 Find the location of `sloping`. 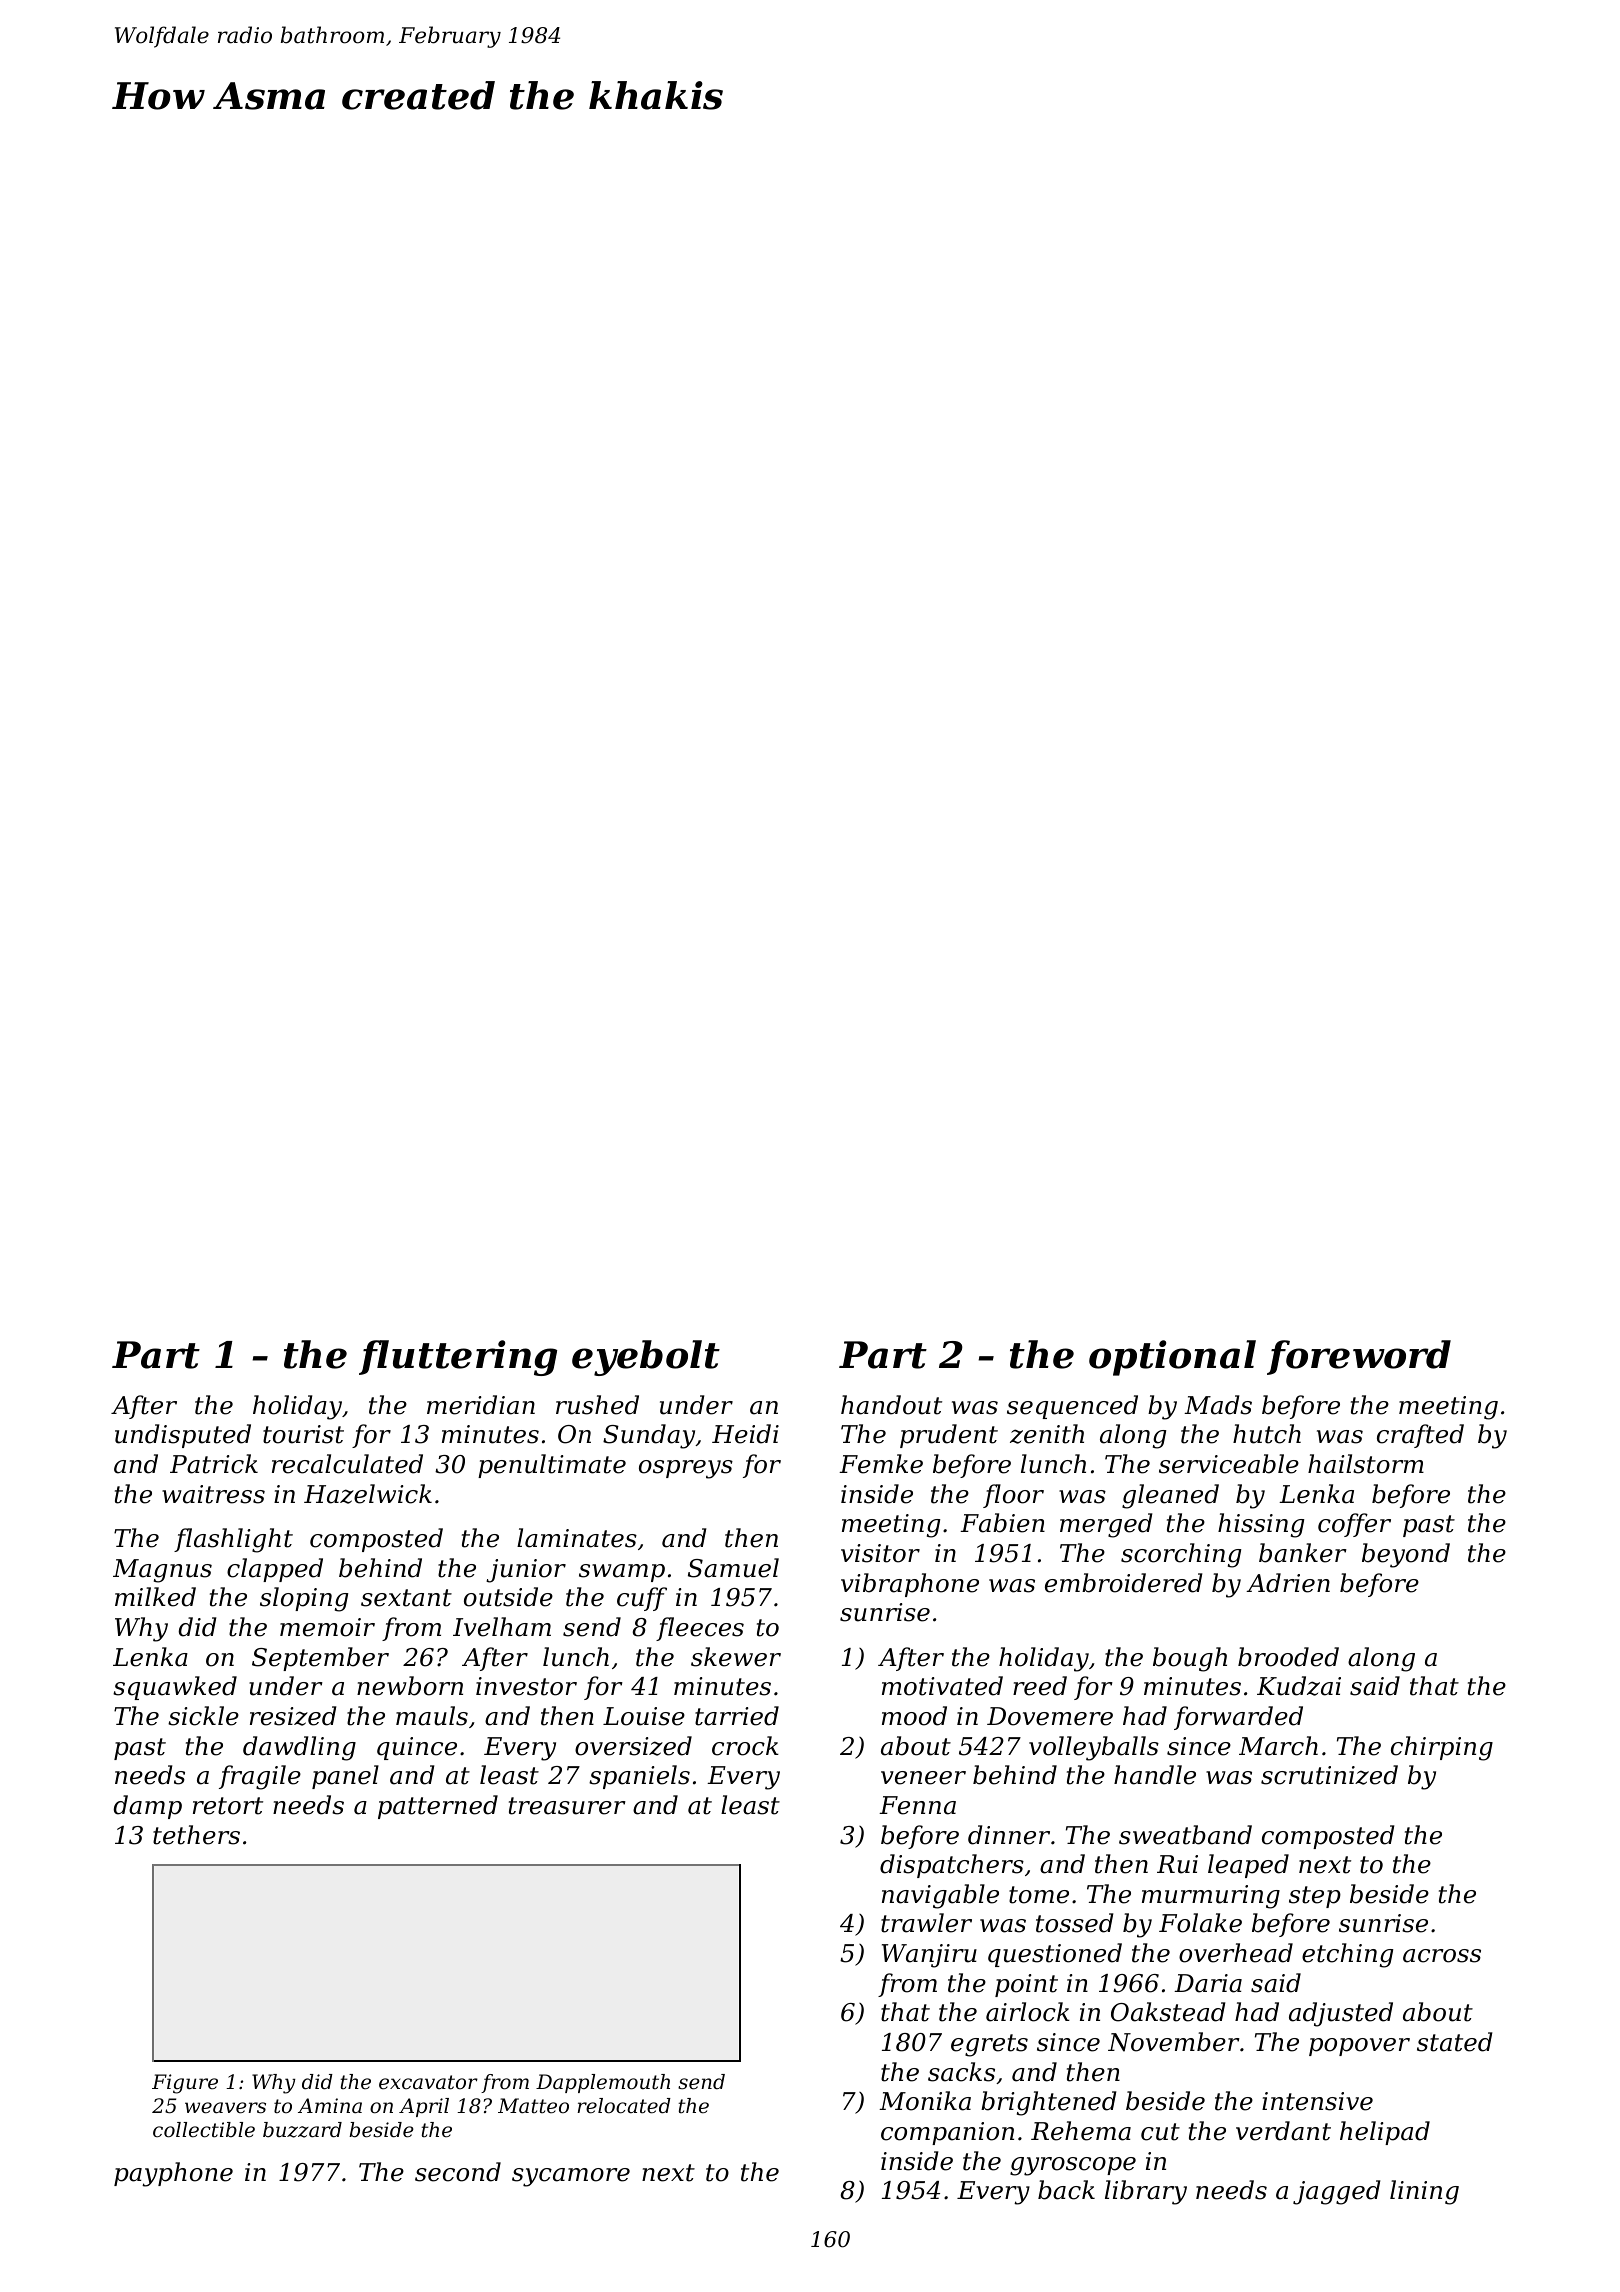

sloping is located at coordinates (304, 1599).
